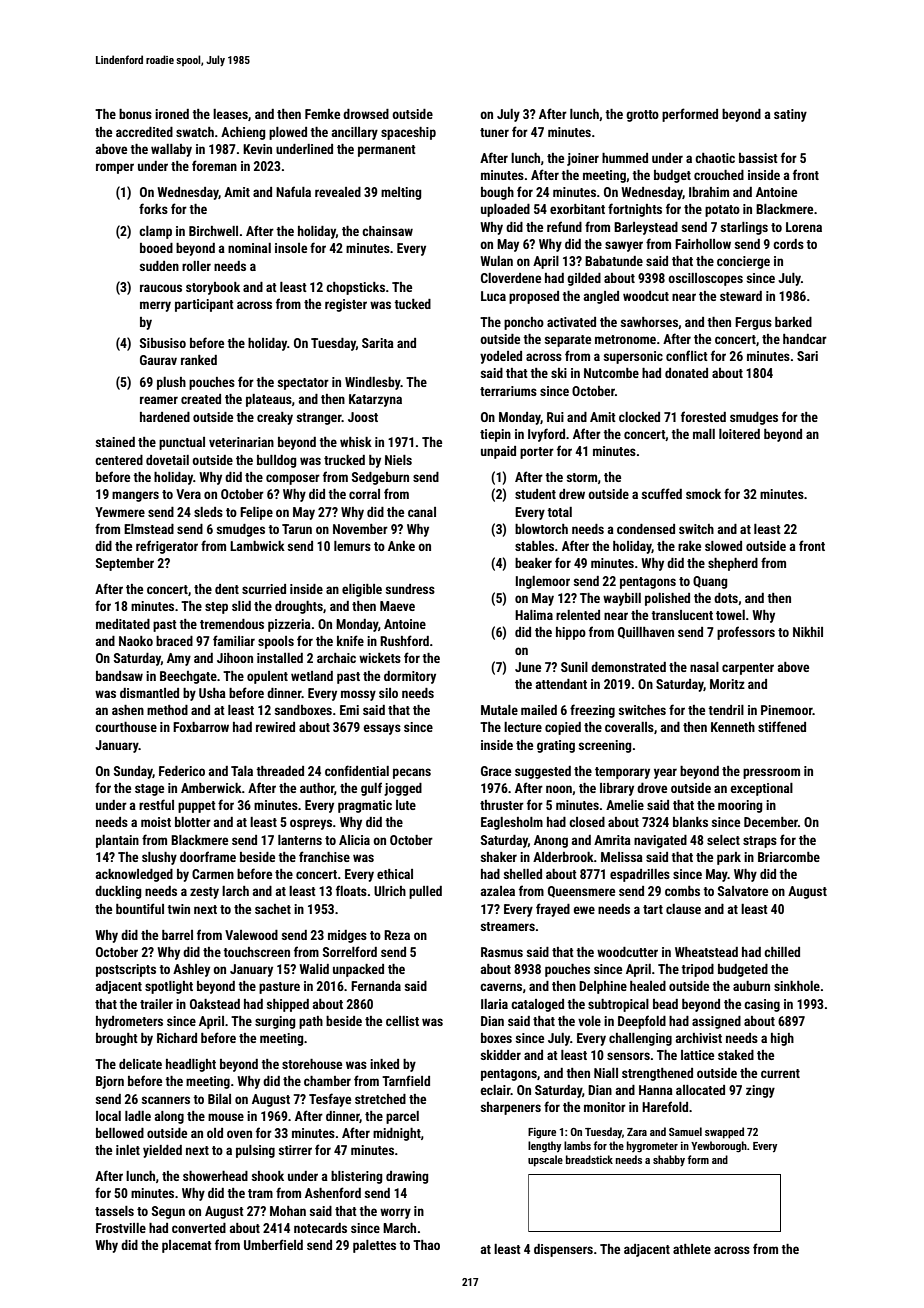  Describe the element at coordinates (191, 1065) in the screenshot. I see `headlight` at that location.
